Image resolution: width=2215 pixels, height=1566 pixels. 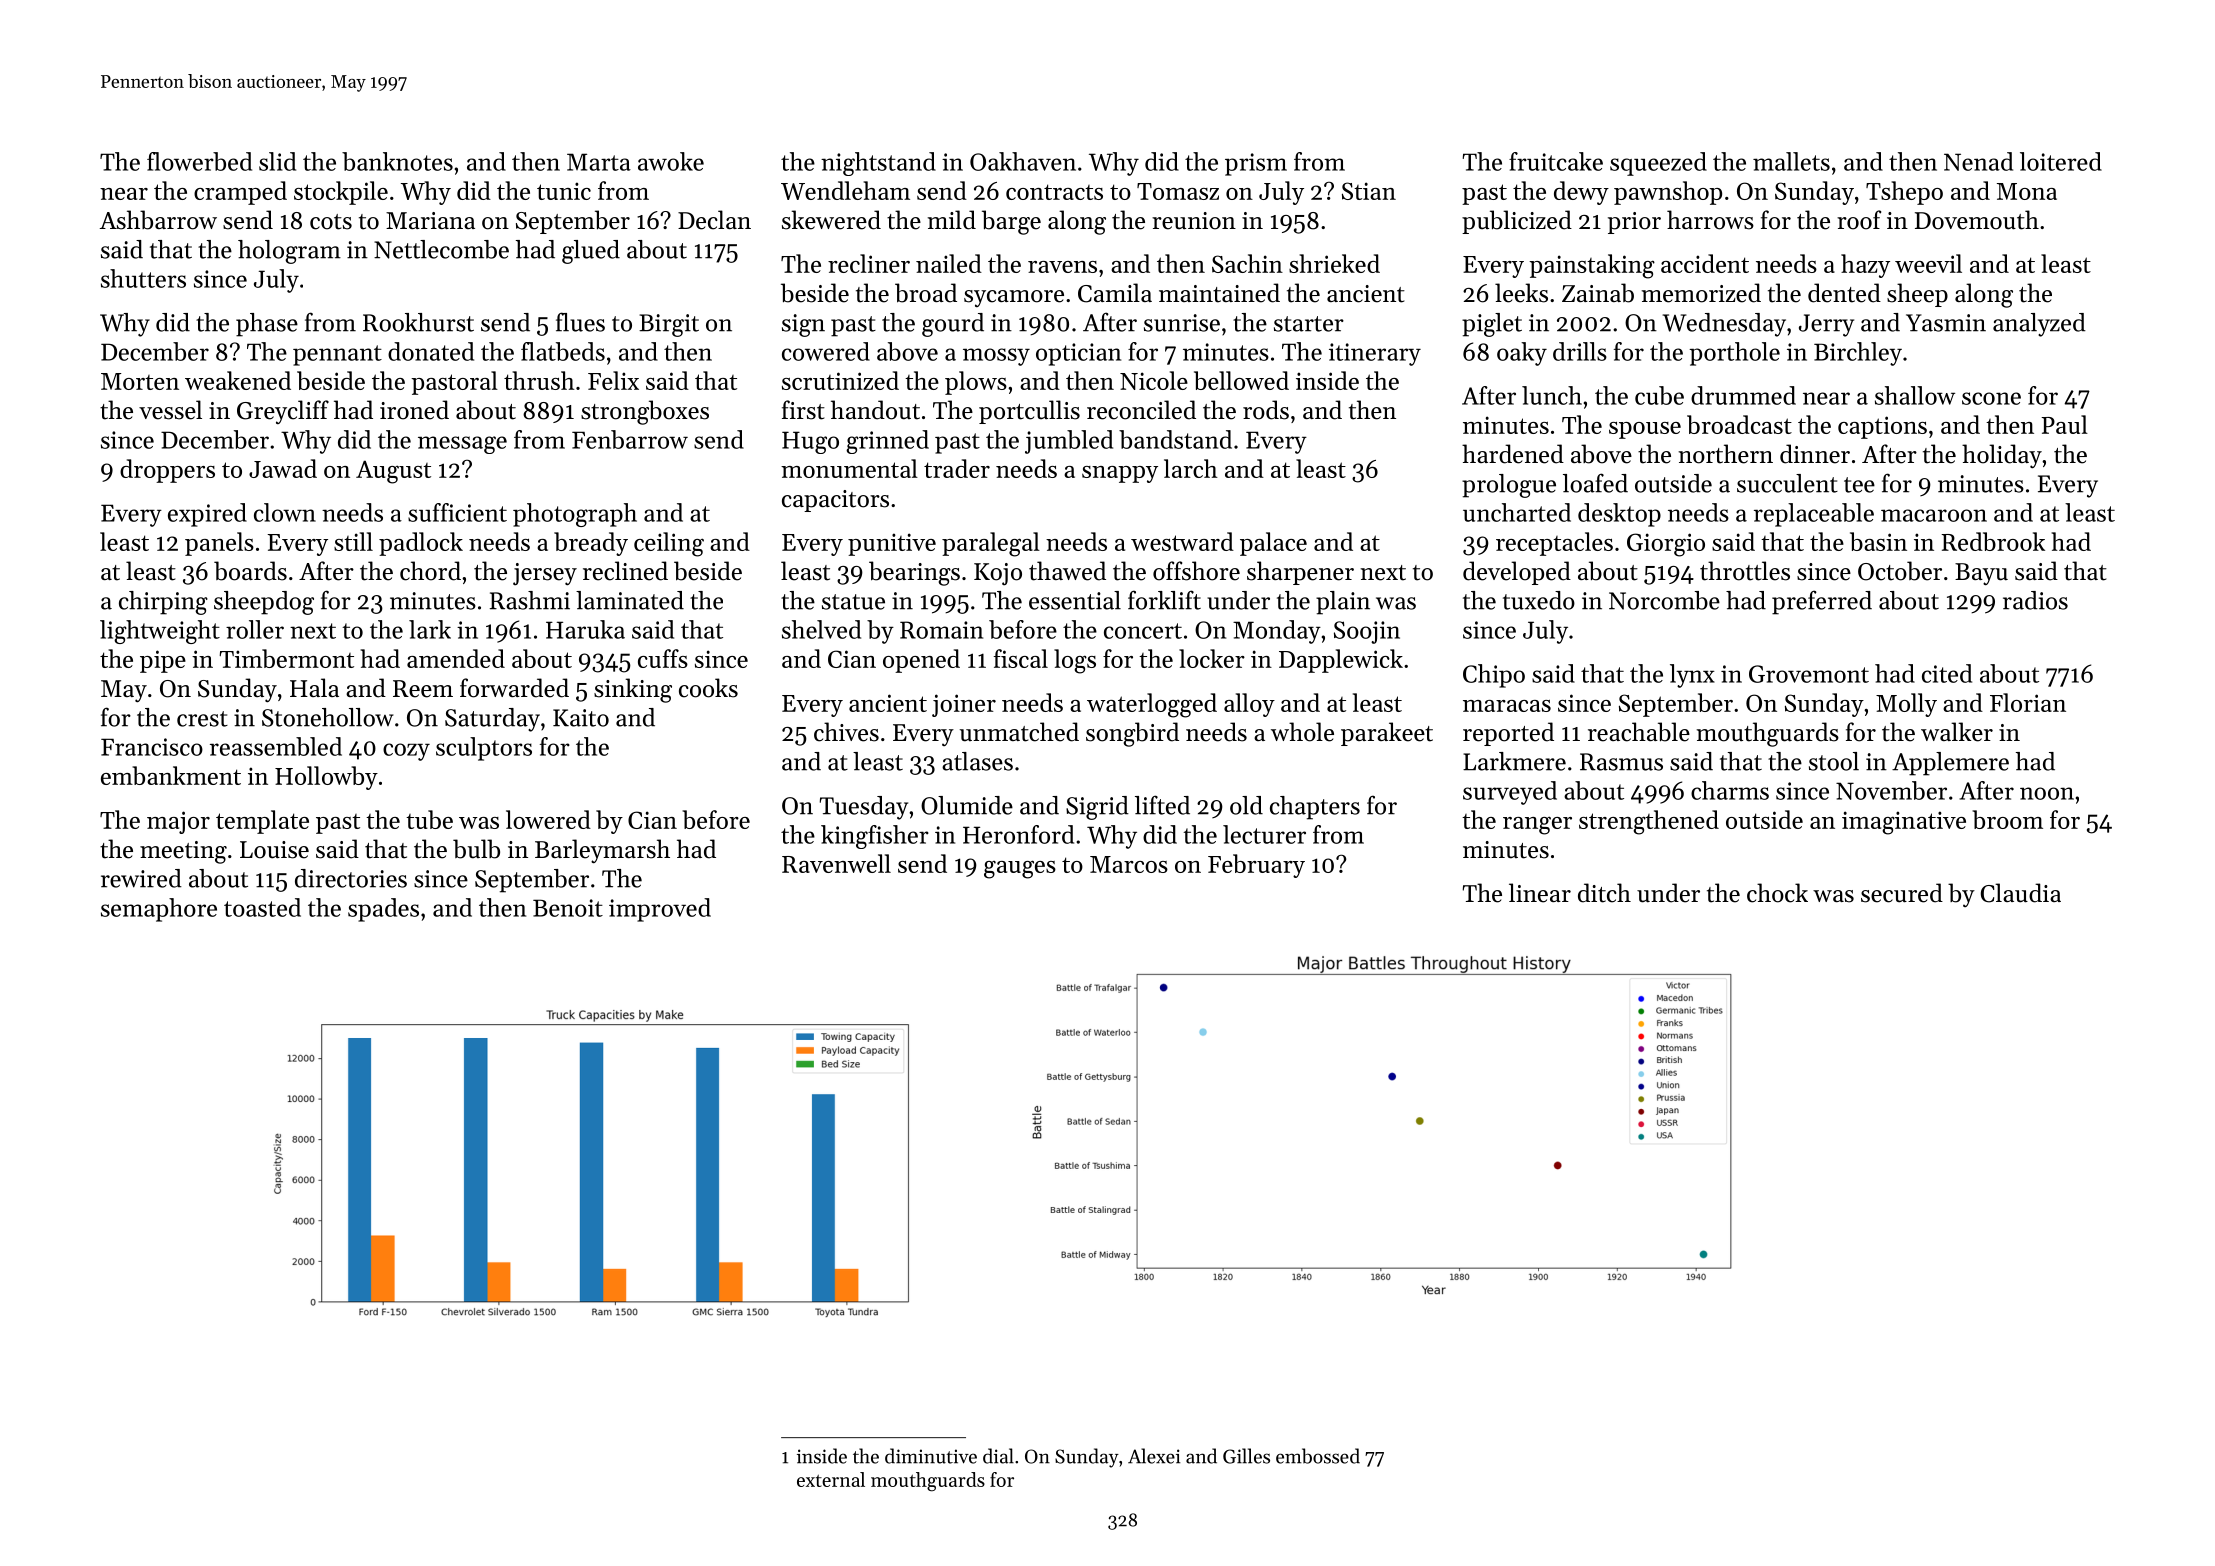 What do you see at coordinates (530, 600) in the document?
I see `Rashmi` at bounding box center [530, 600].
